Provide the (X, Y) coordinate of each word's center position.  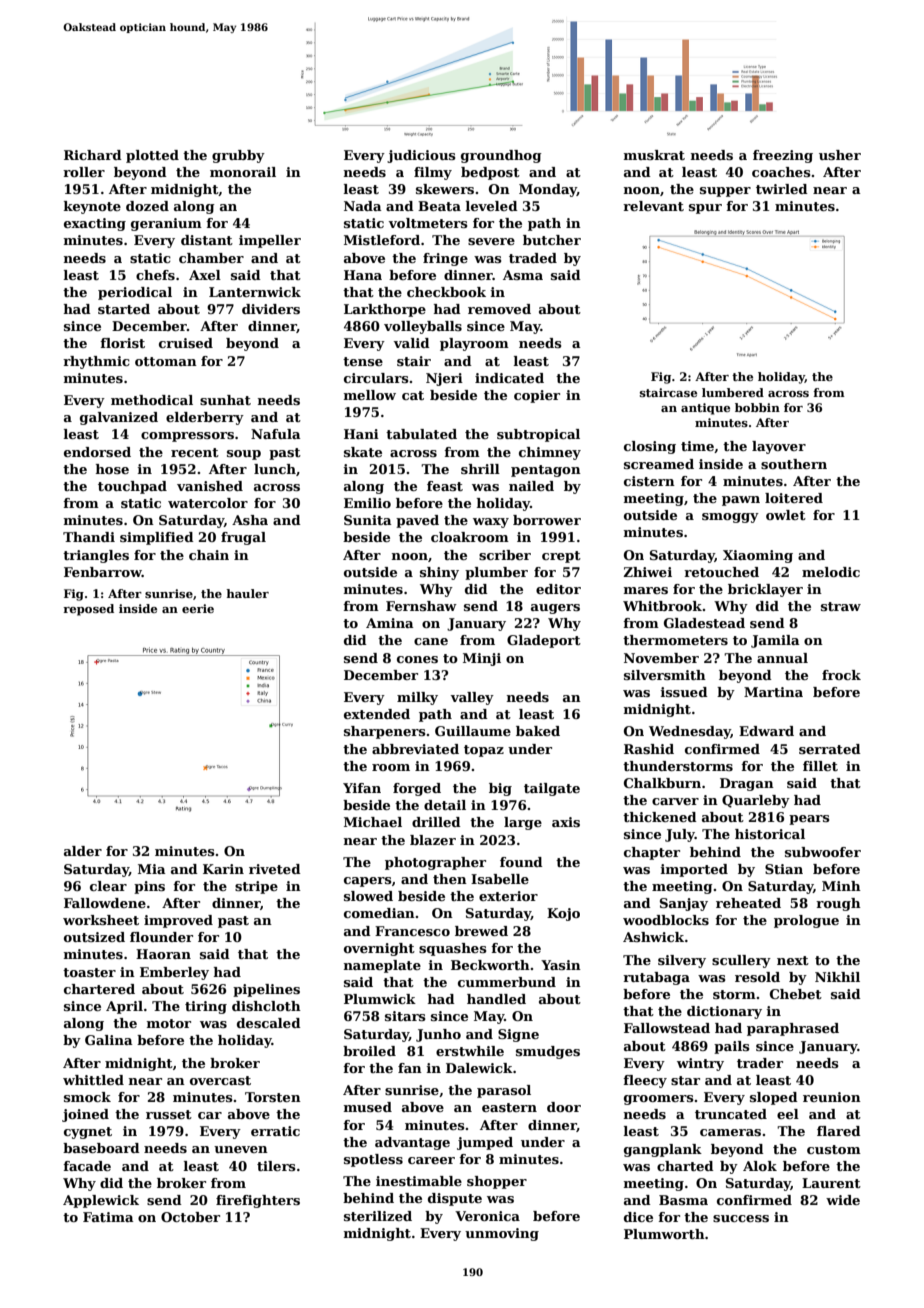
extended (377, 714)
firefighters (258, 1201)
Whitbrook (662, 606)
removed (499, 309)
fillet (820, 766)
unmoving (502, 1234)
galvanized (119, 418)
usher (840, 155)
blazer (433, 840)
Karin (223, 869)
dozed (147, 206)
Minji (482, 659)
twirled (782, 189)
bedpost (490, 173)
